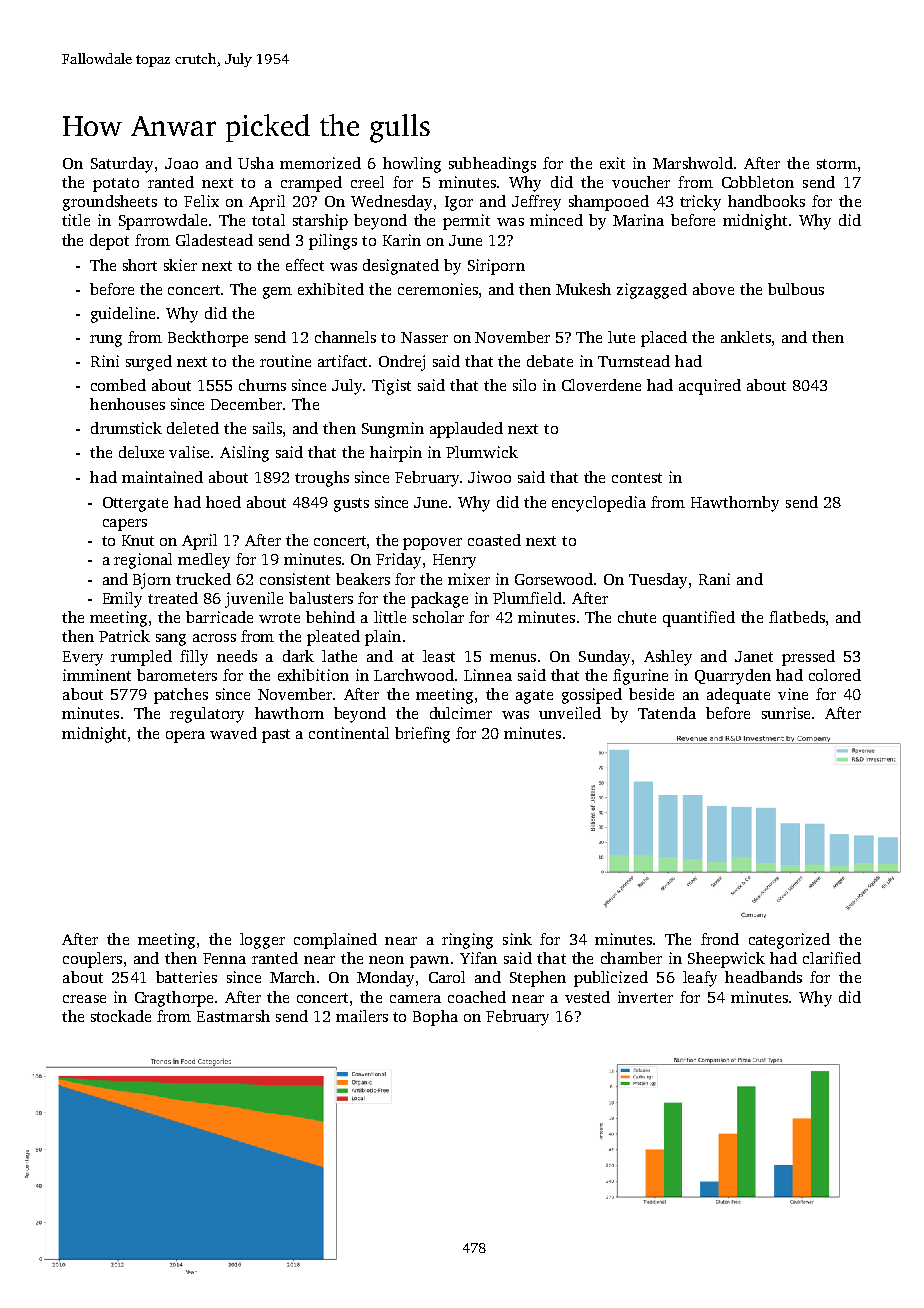  Describe the element at coordinates (362, 1016) in the screenshot. I see `mailers` at that location.
